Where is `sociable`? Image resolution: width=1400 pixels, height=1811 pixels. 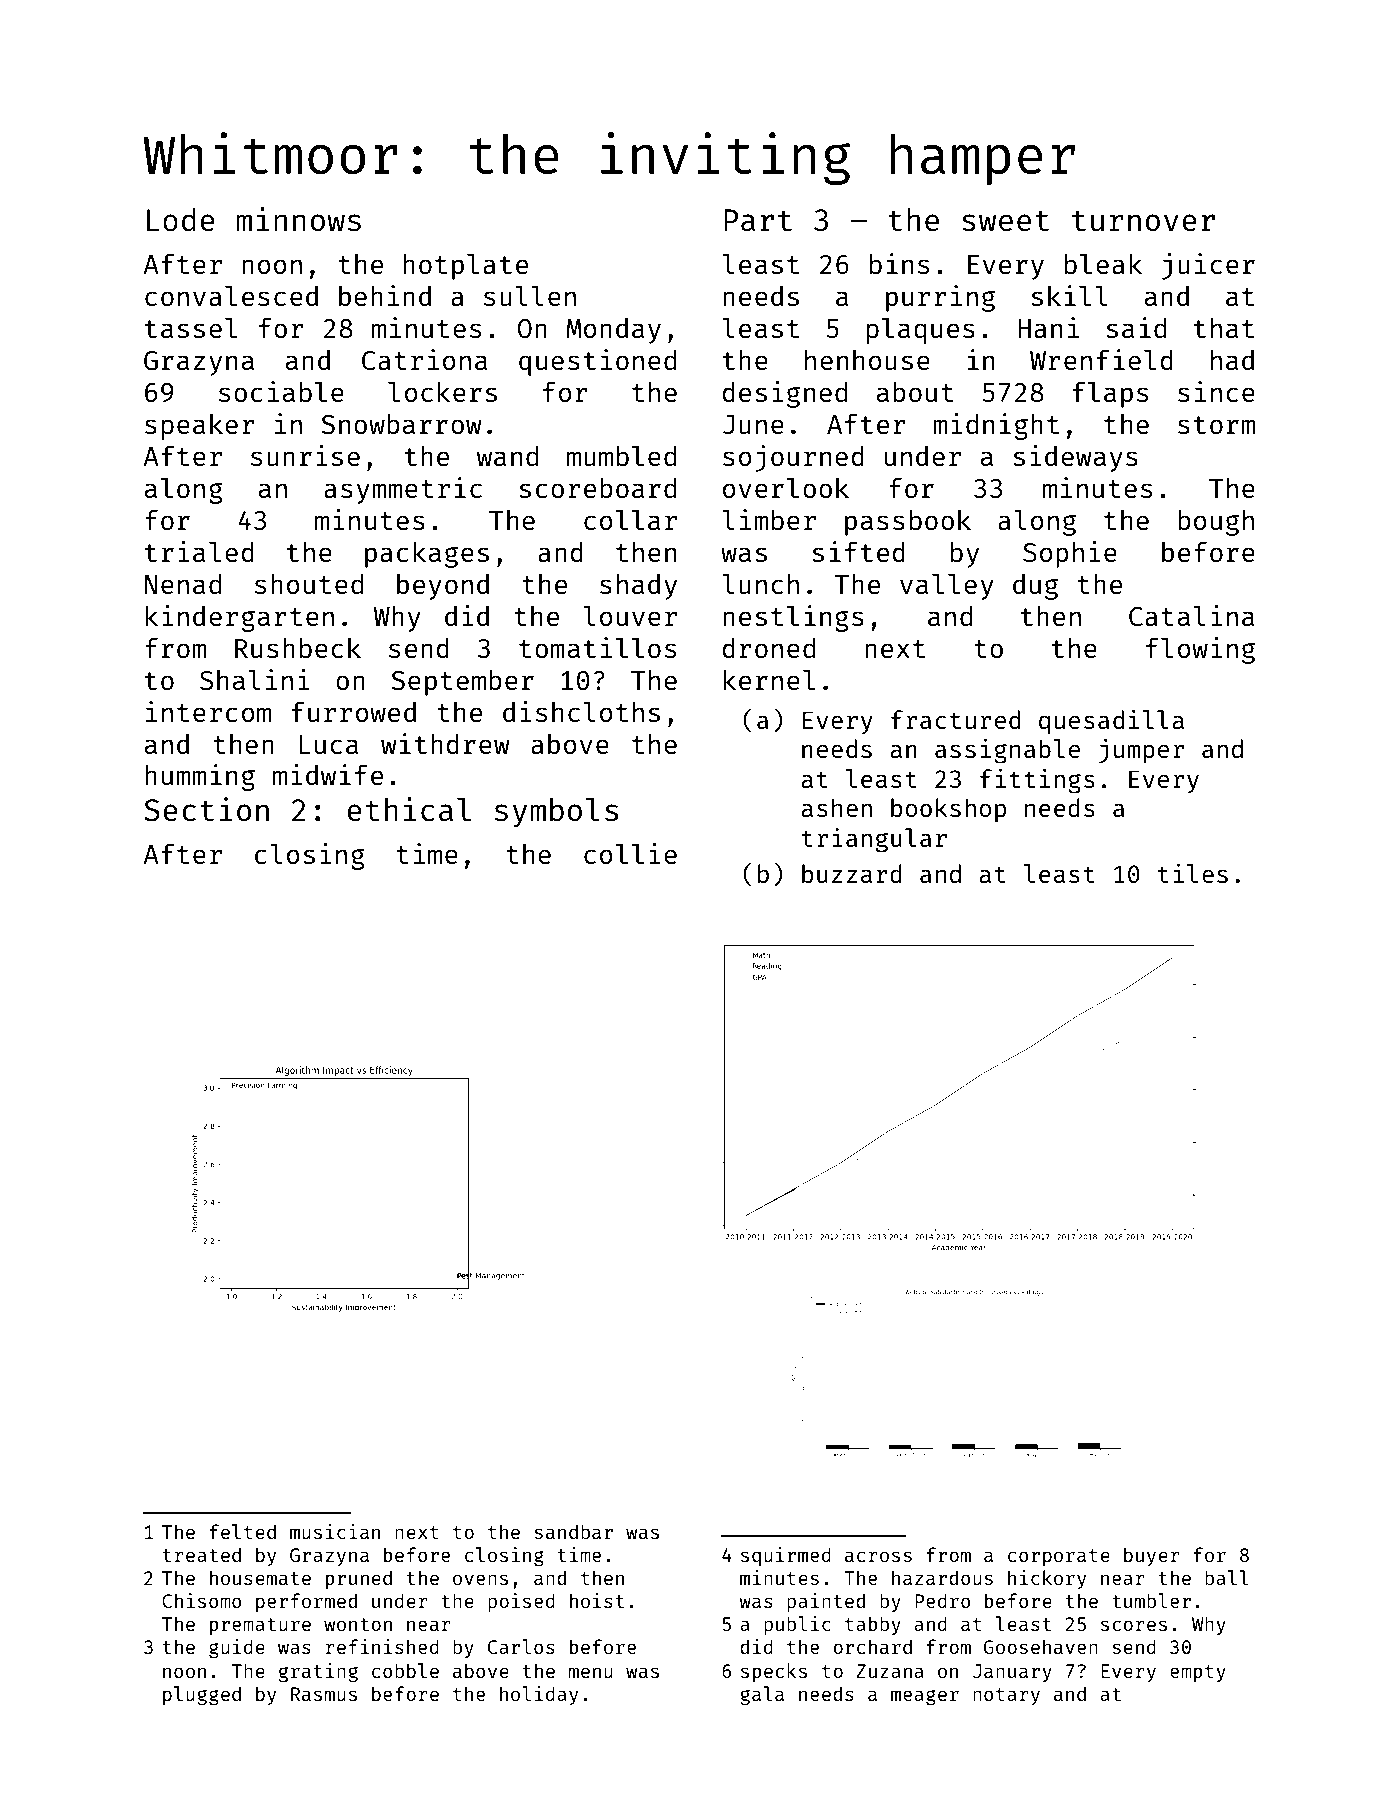 sociable is located at coordinates (281, 391).
